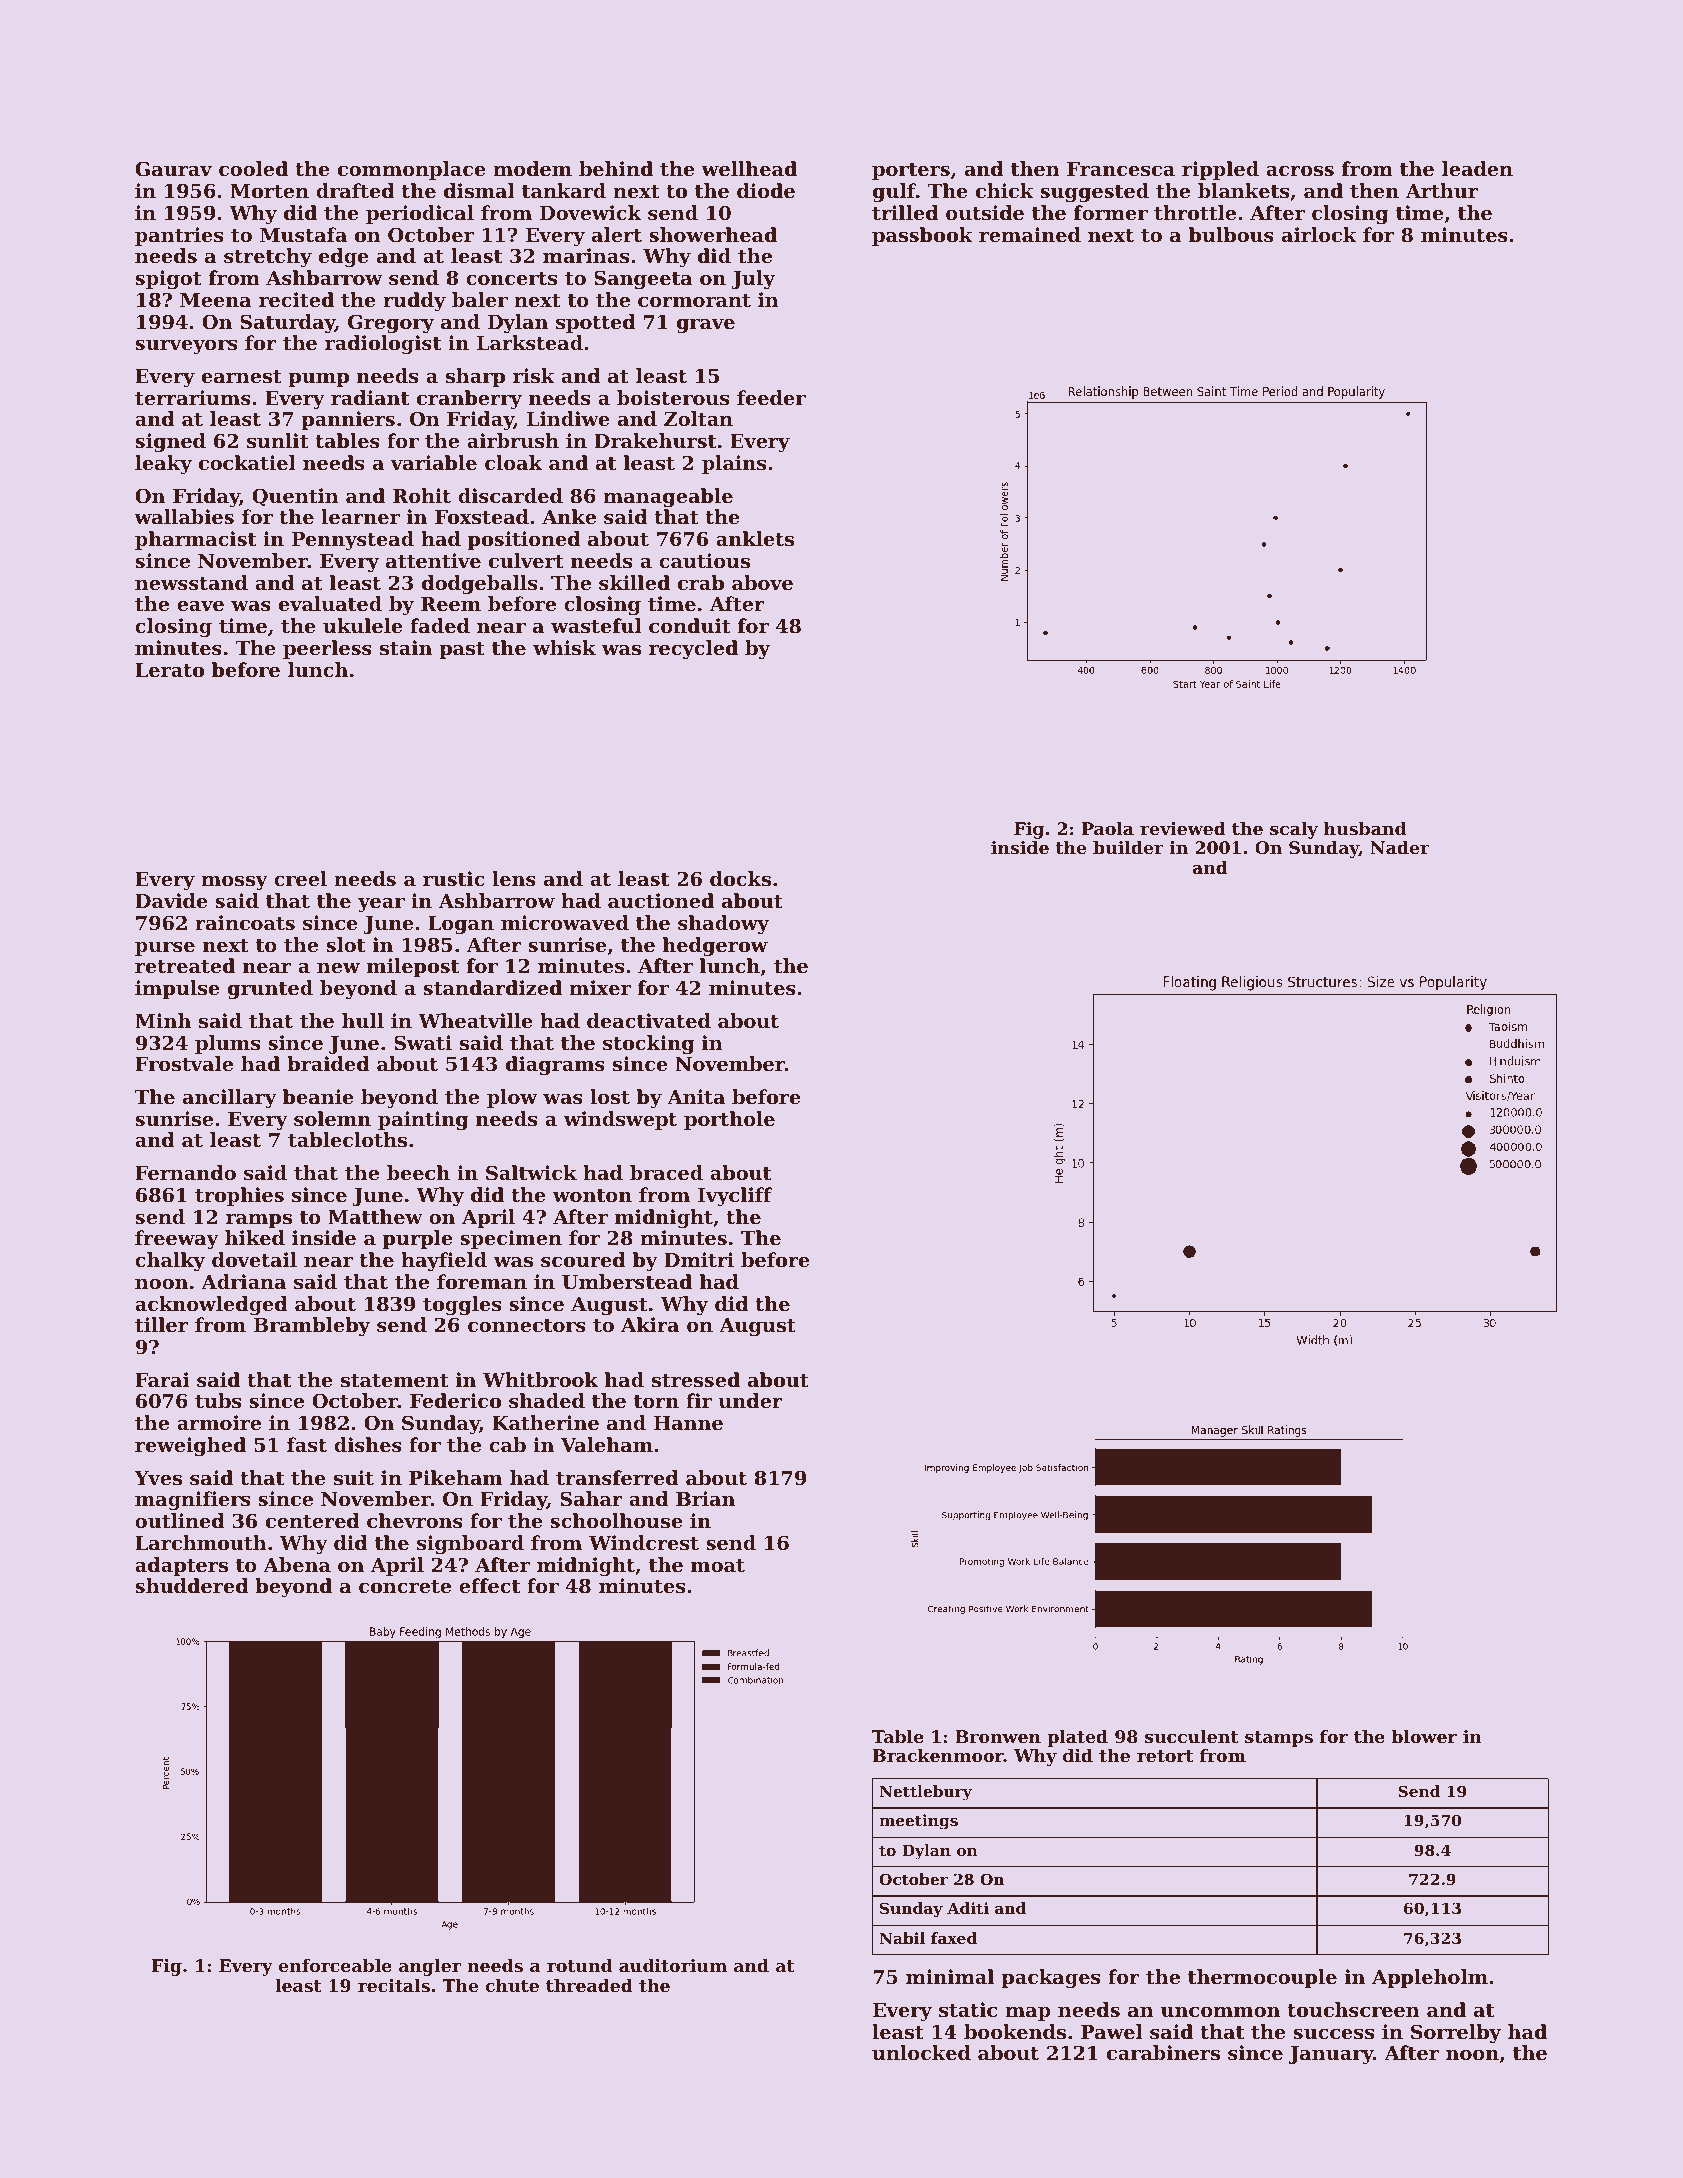 This page has height=2178, width=1683. I want to click on above, so click(762, 582).
